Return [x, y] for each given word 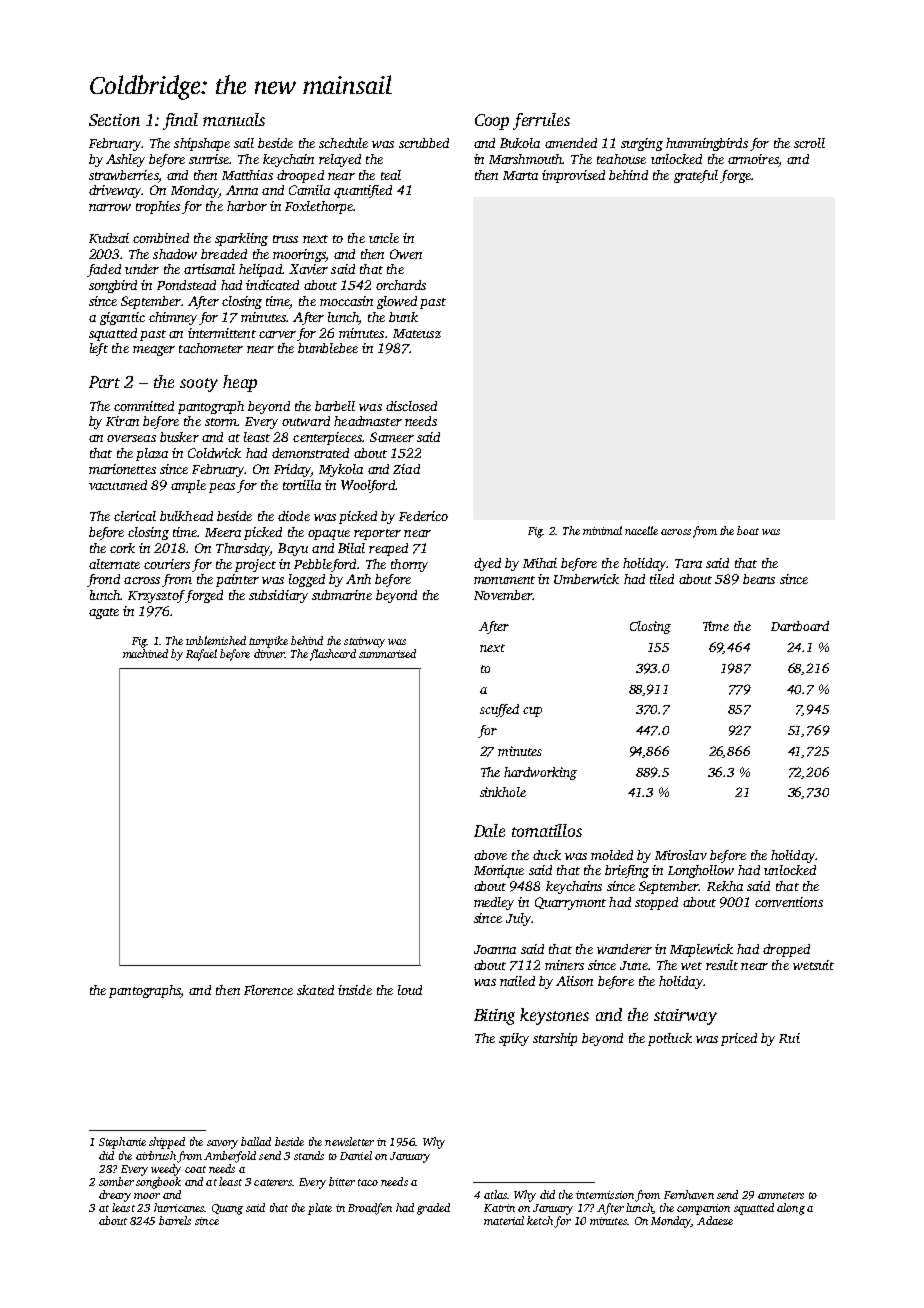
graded [433, 1209]
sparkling [241, 239]
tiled [662, 579]
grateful [696, 176]
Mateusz [417, 333]
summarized [387, 653]
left [99, 349]
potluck [670, 1039]
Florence [268, 990]
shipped [167, 1143]
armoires [753, 159]
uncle [384, 238]
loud [410, 990]
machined [145, 653]
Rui [789, 1038]
